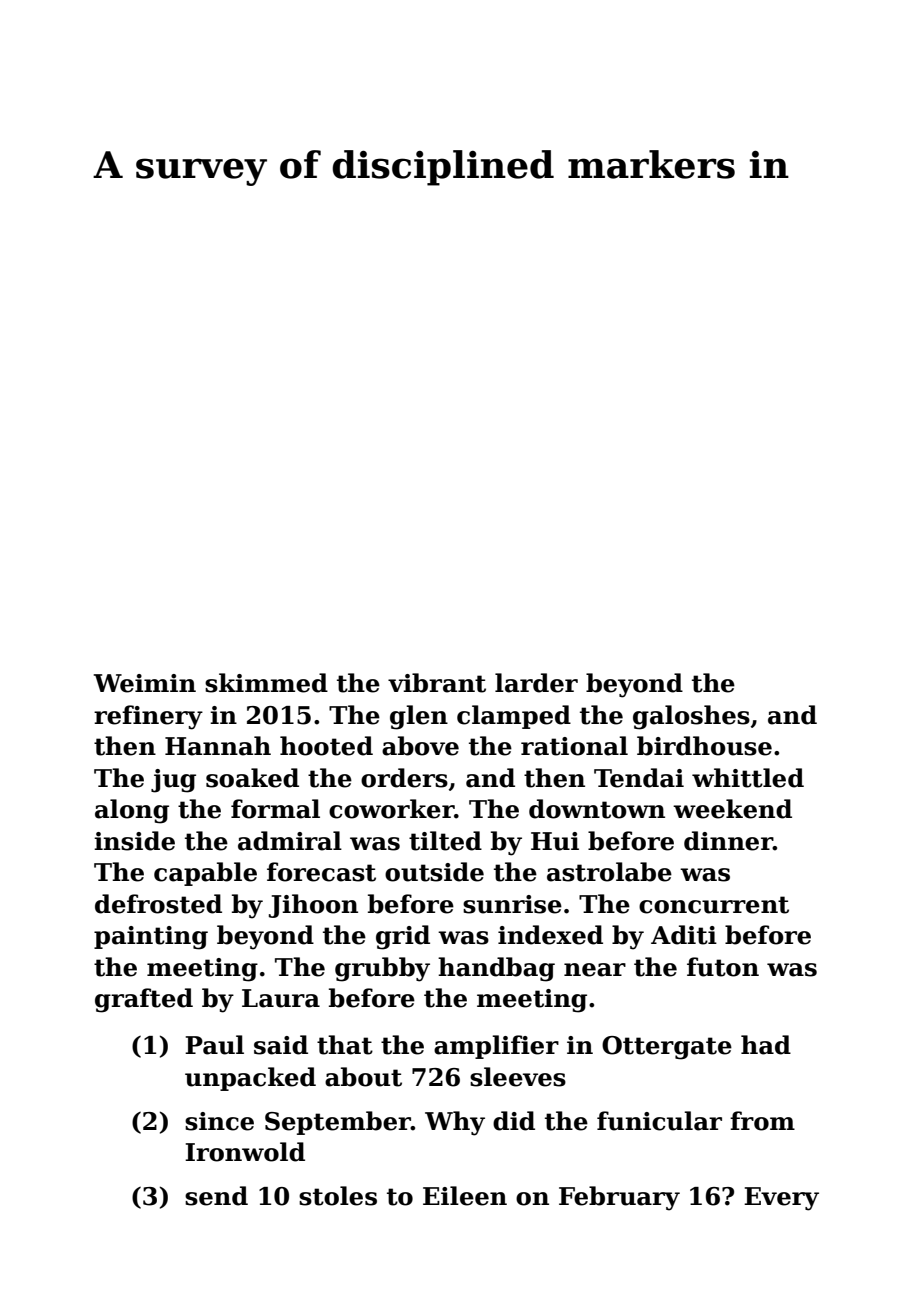 The image size is (924, 1311). I want to click on February, so click(619, 1198).
